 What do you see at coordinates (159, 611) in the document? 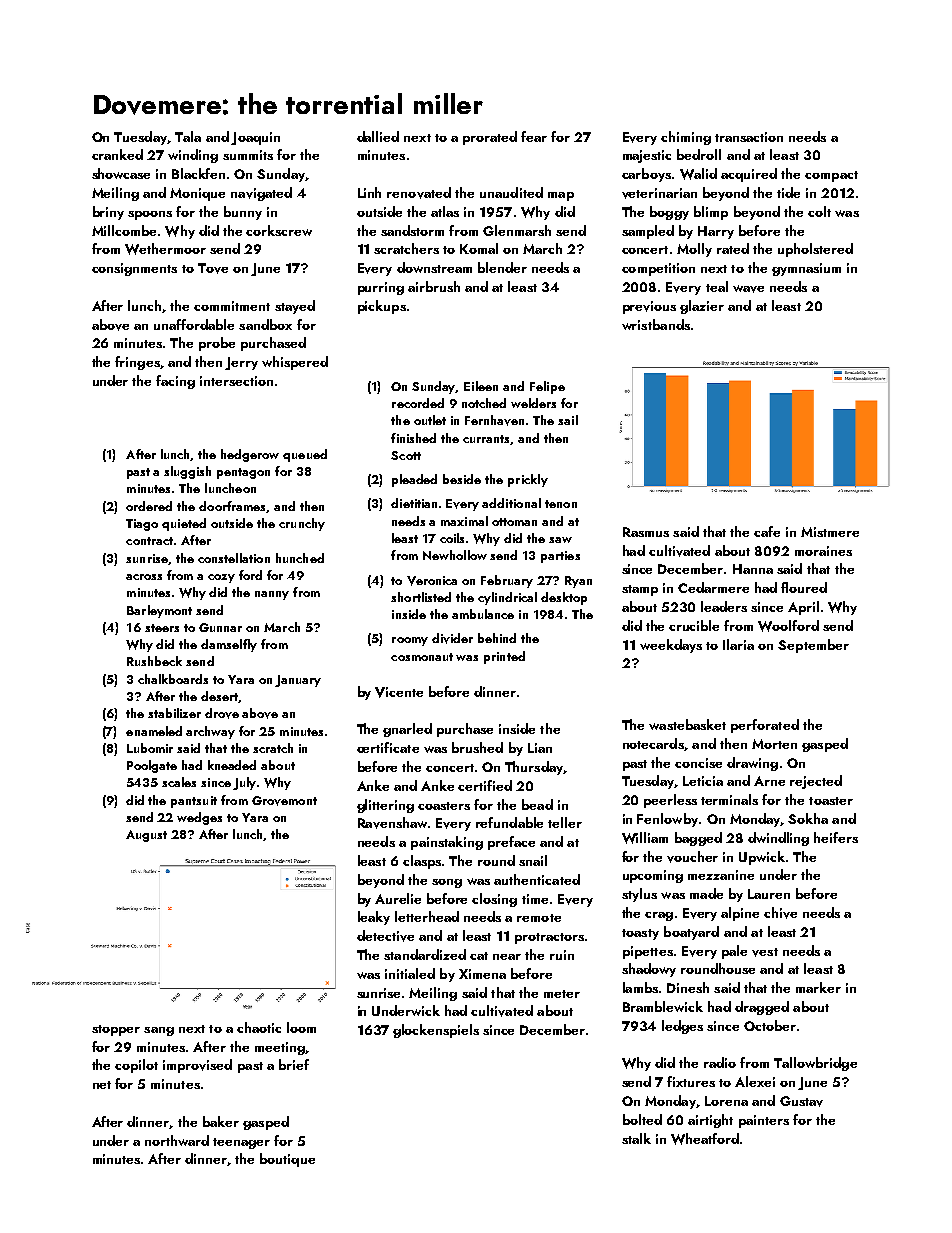
I see `Barleymont` at bounding box center [159, 611].
